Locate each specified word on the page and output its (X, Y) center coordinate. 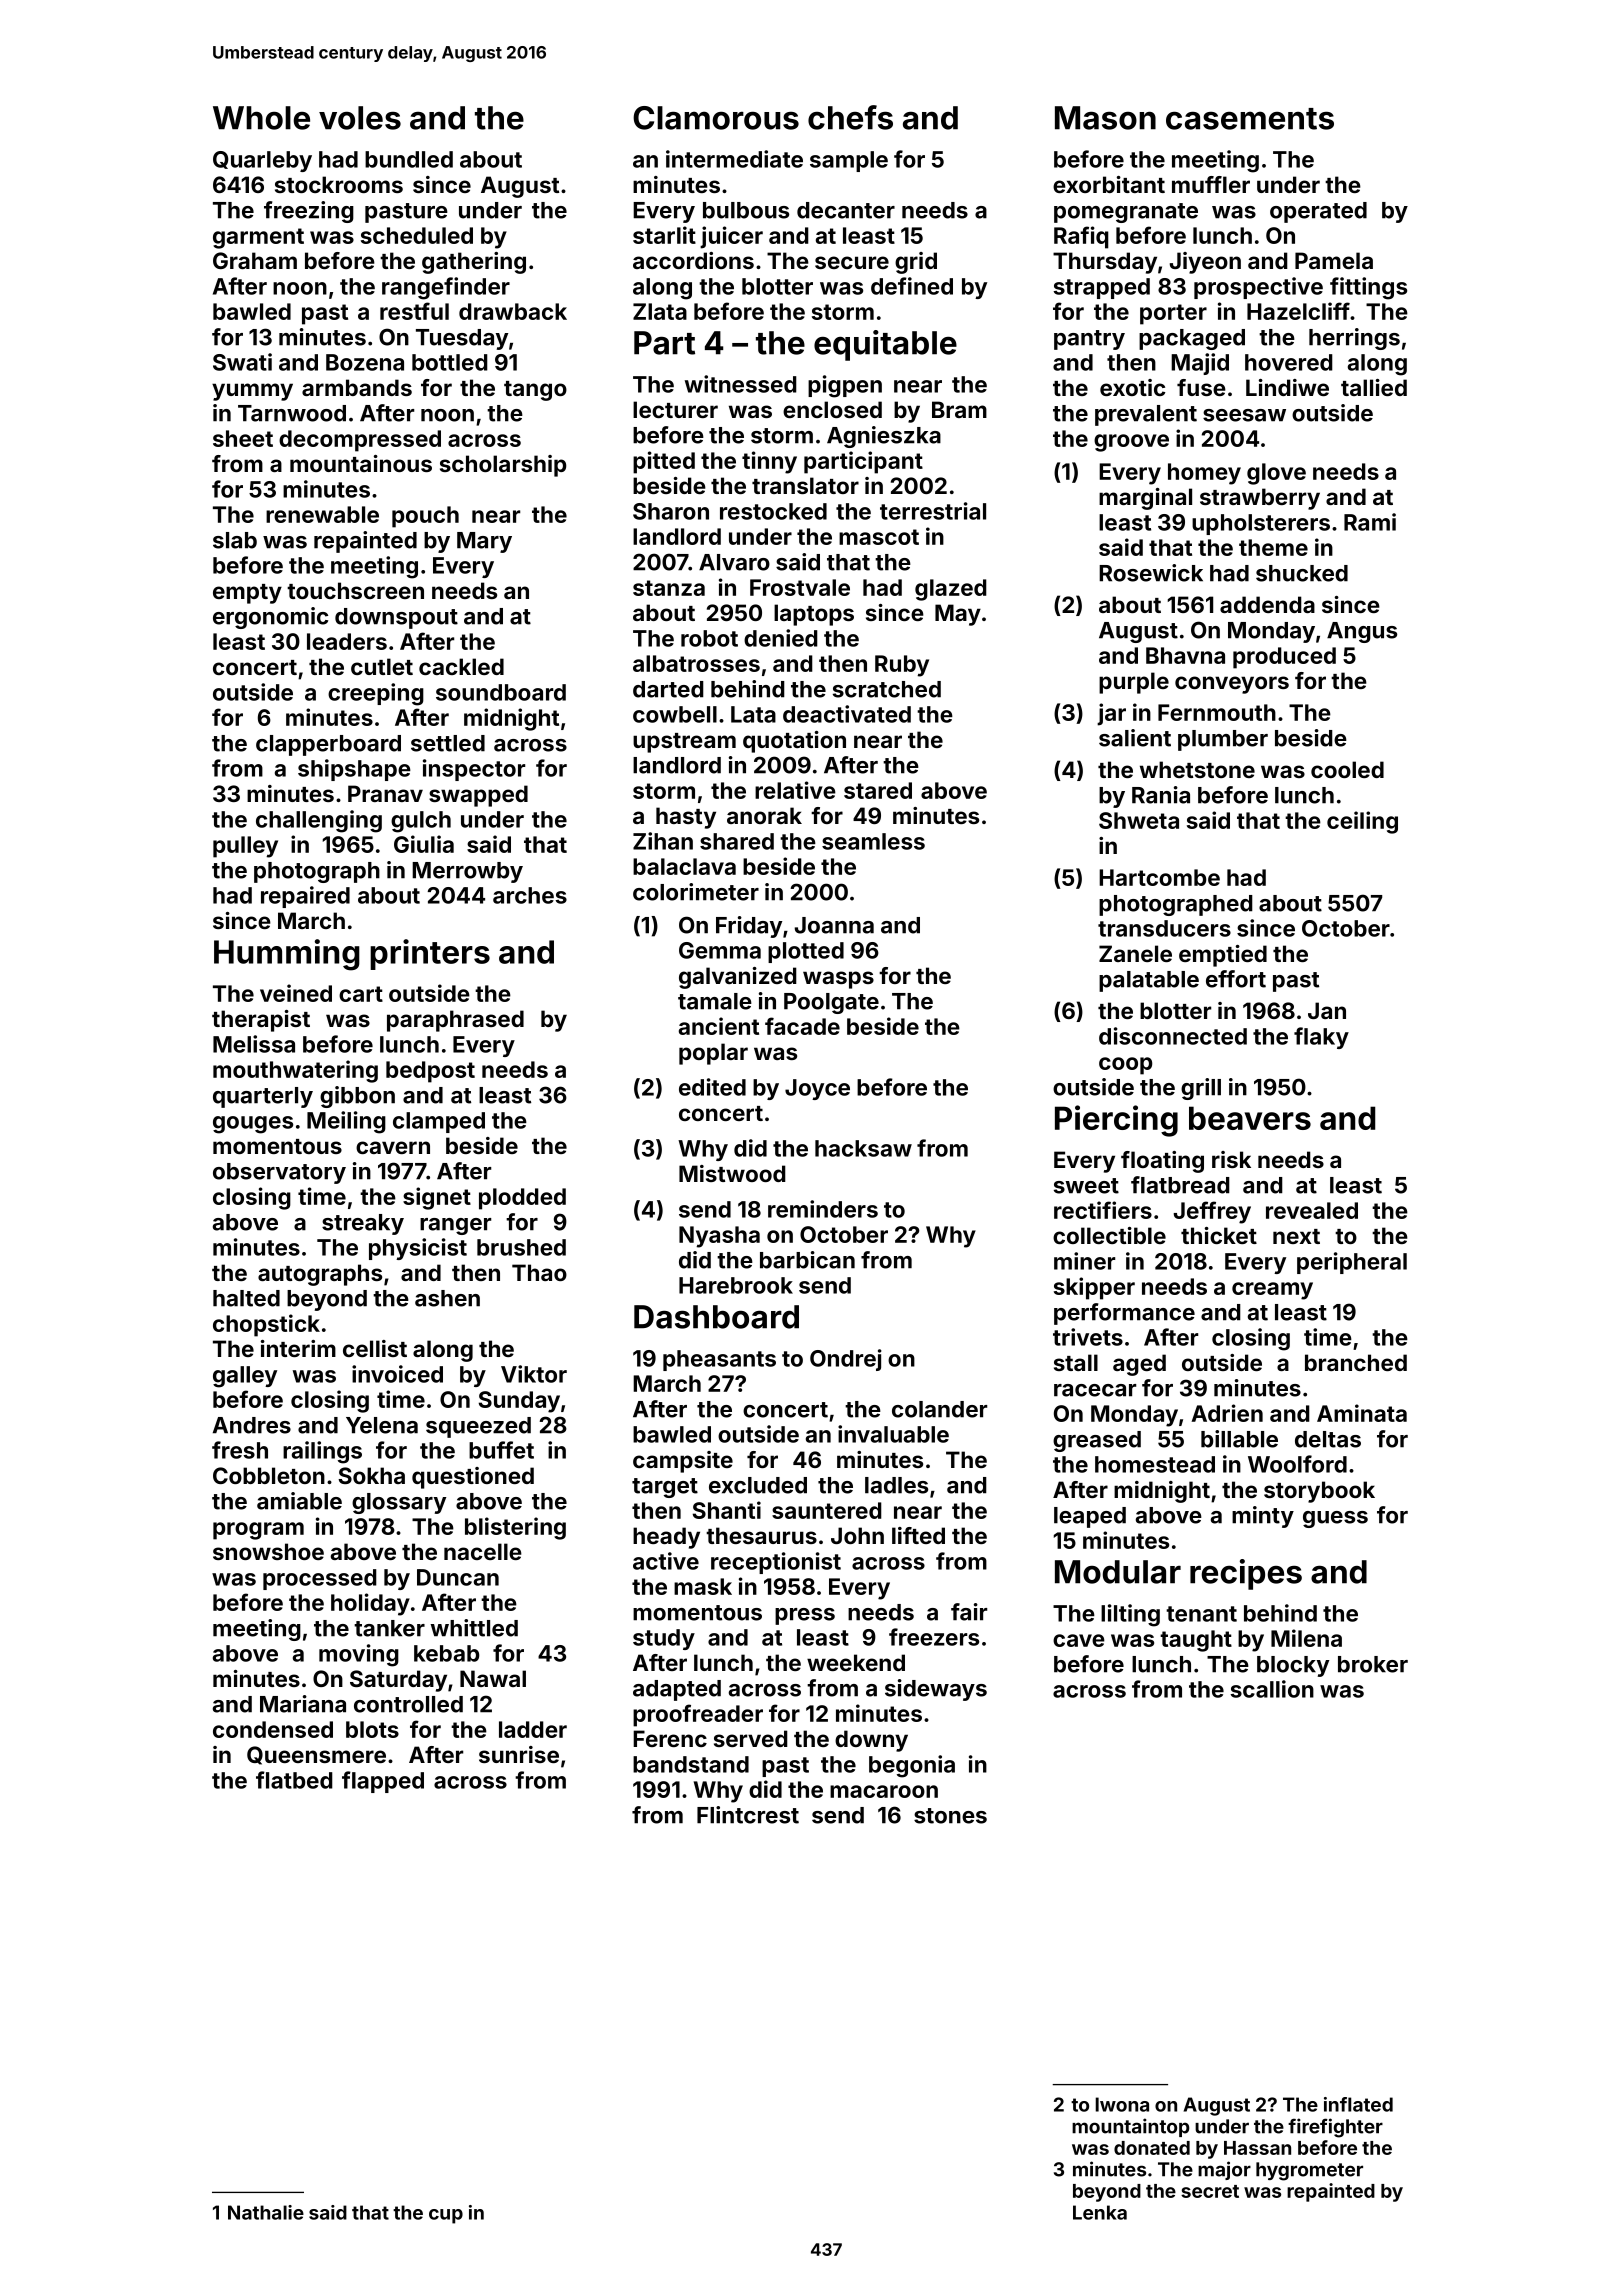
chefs (850, 117)
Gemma (720, 950)
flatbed (294, 1780)
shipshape (354, 770)
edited (712, 1087)
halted (246, 1298)
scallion (1272, 1689)
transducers (1164, 928)
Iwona (1122, 2104)
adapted (677, 1690)
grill (1201, 1089)
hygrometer (1309, 2171)
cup (446, 2216)
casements (1250, 119)
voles (360, 118)
